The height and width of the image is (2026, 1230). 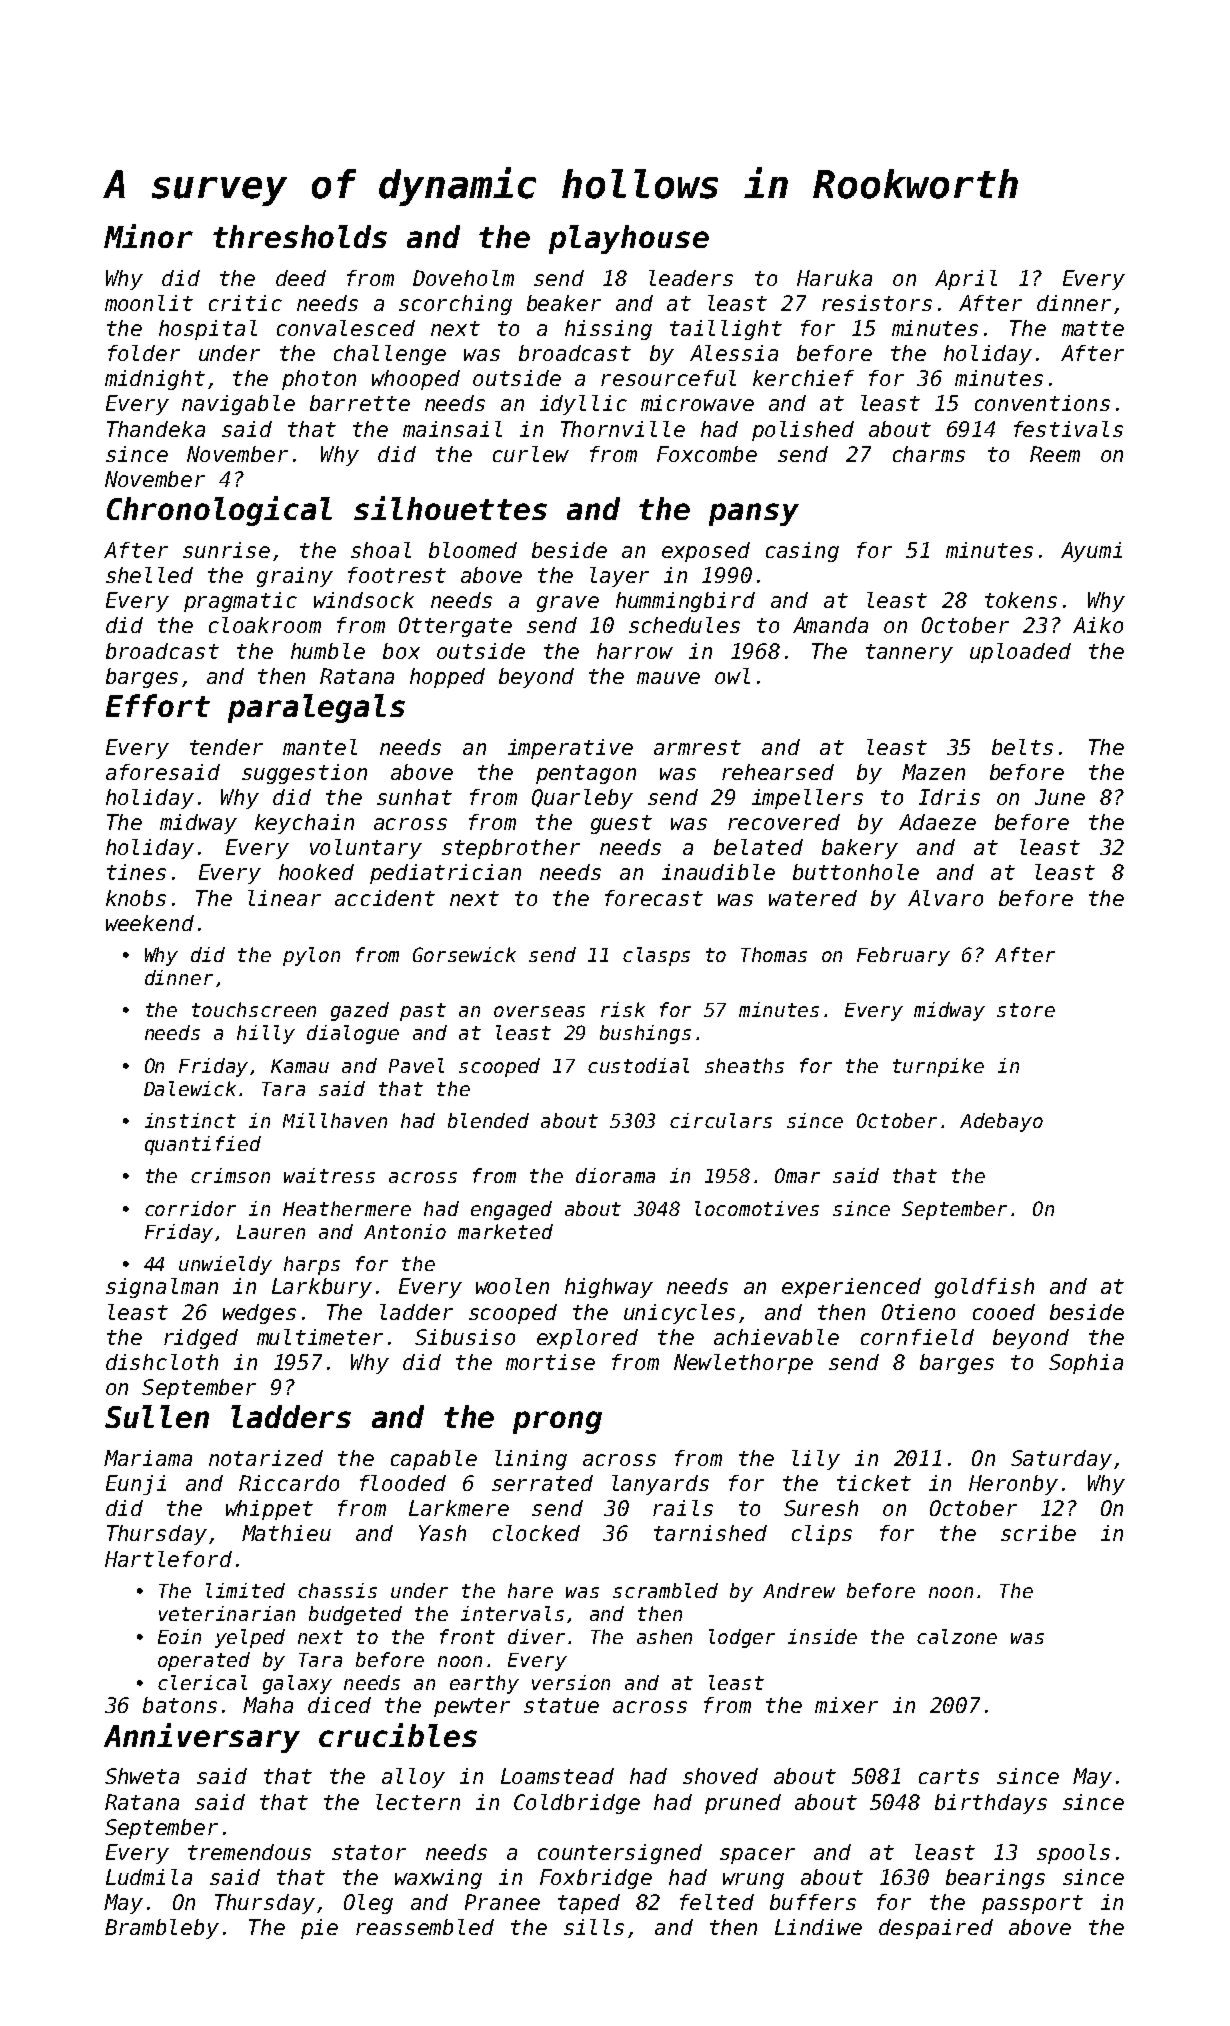 What do you see at coordinates (668, 378) in the image?
I see `resourceful` at bounding box center [668, 378].
